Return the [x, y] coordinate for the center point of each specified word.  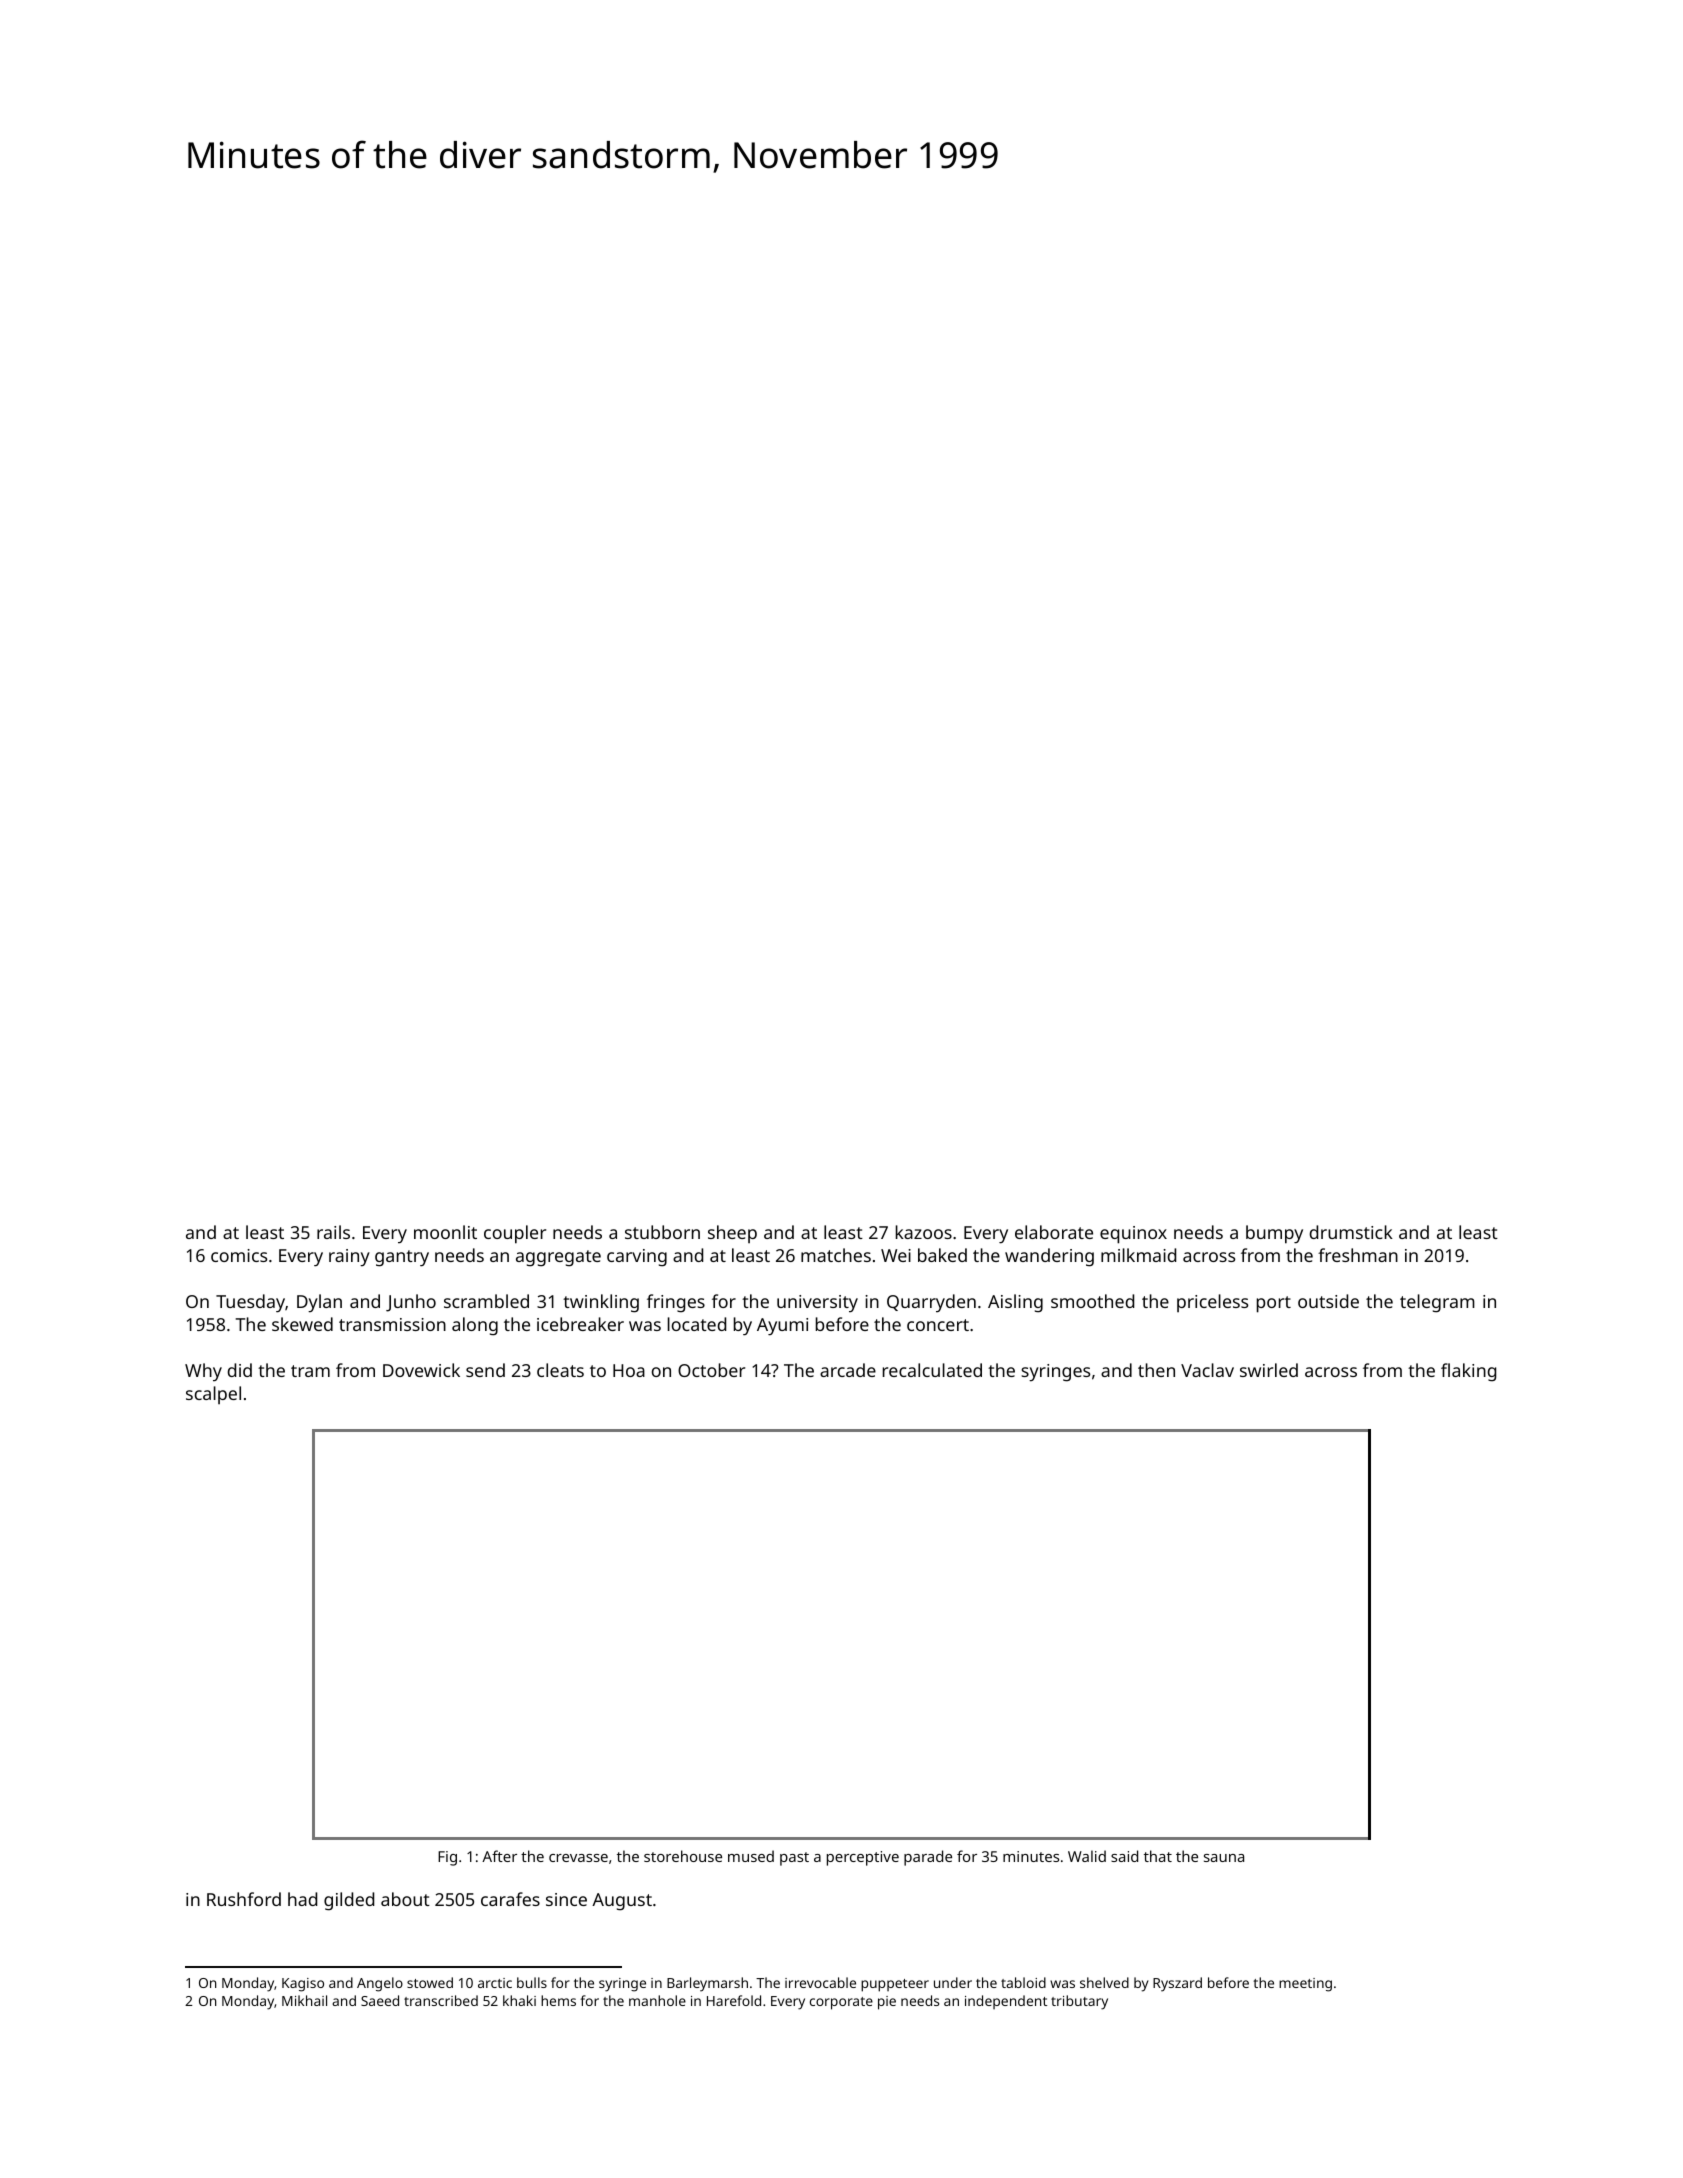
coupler [515, 1234]
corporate [841, 2003]
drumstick [1351, 1232]
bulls [532, 1982]
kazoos [924, 1232]
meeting [1305, 1985]
